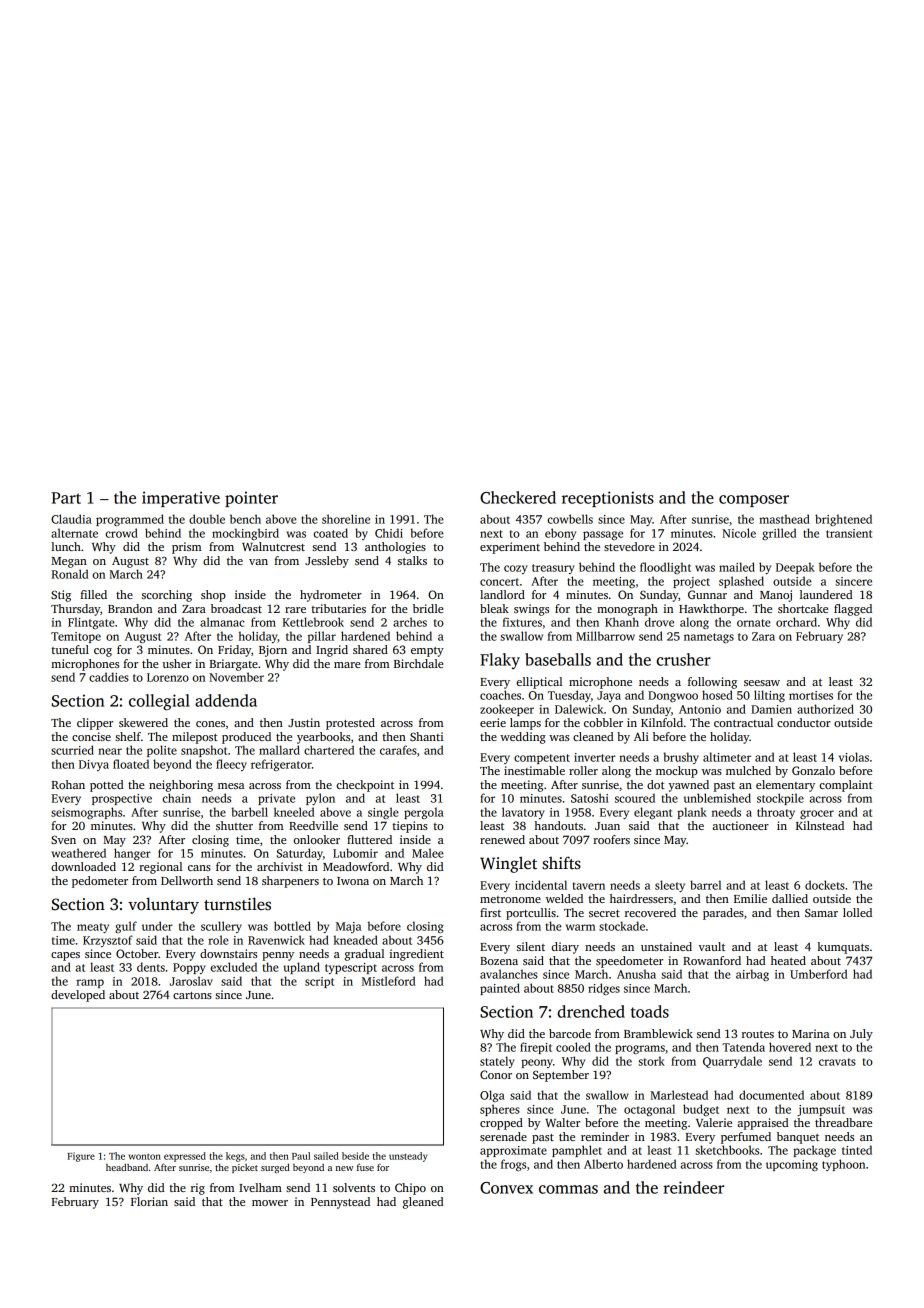 The width and height of the page is (924, 1308). I want to click on checkpoint, so click(365, 786).
